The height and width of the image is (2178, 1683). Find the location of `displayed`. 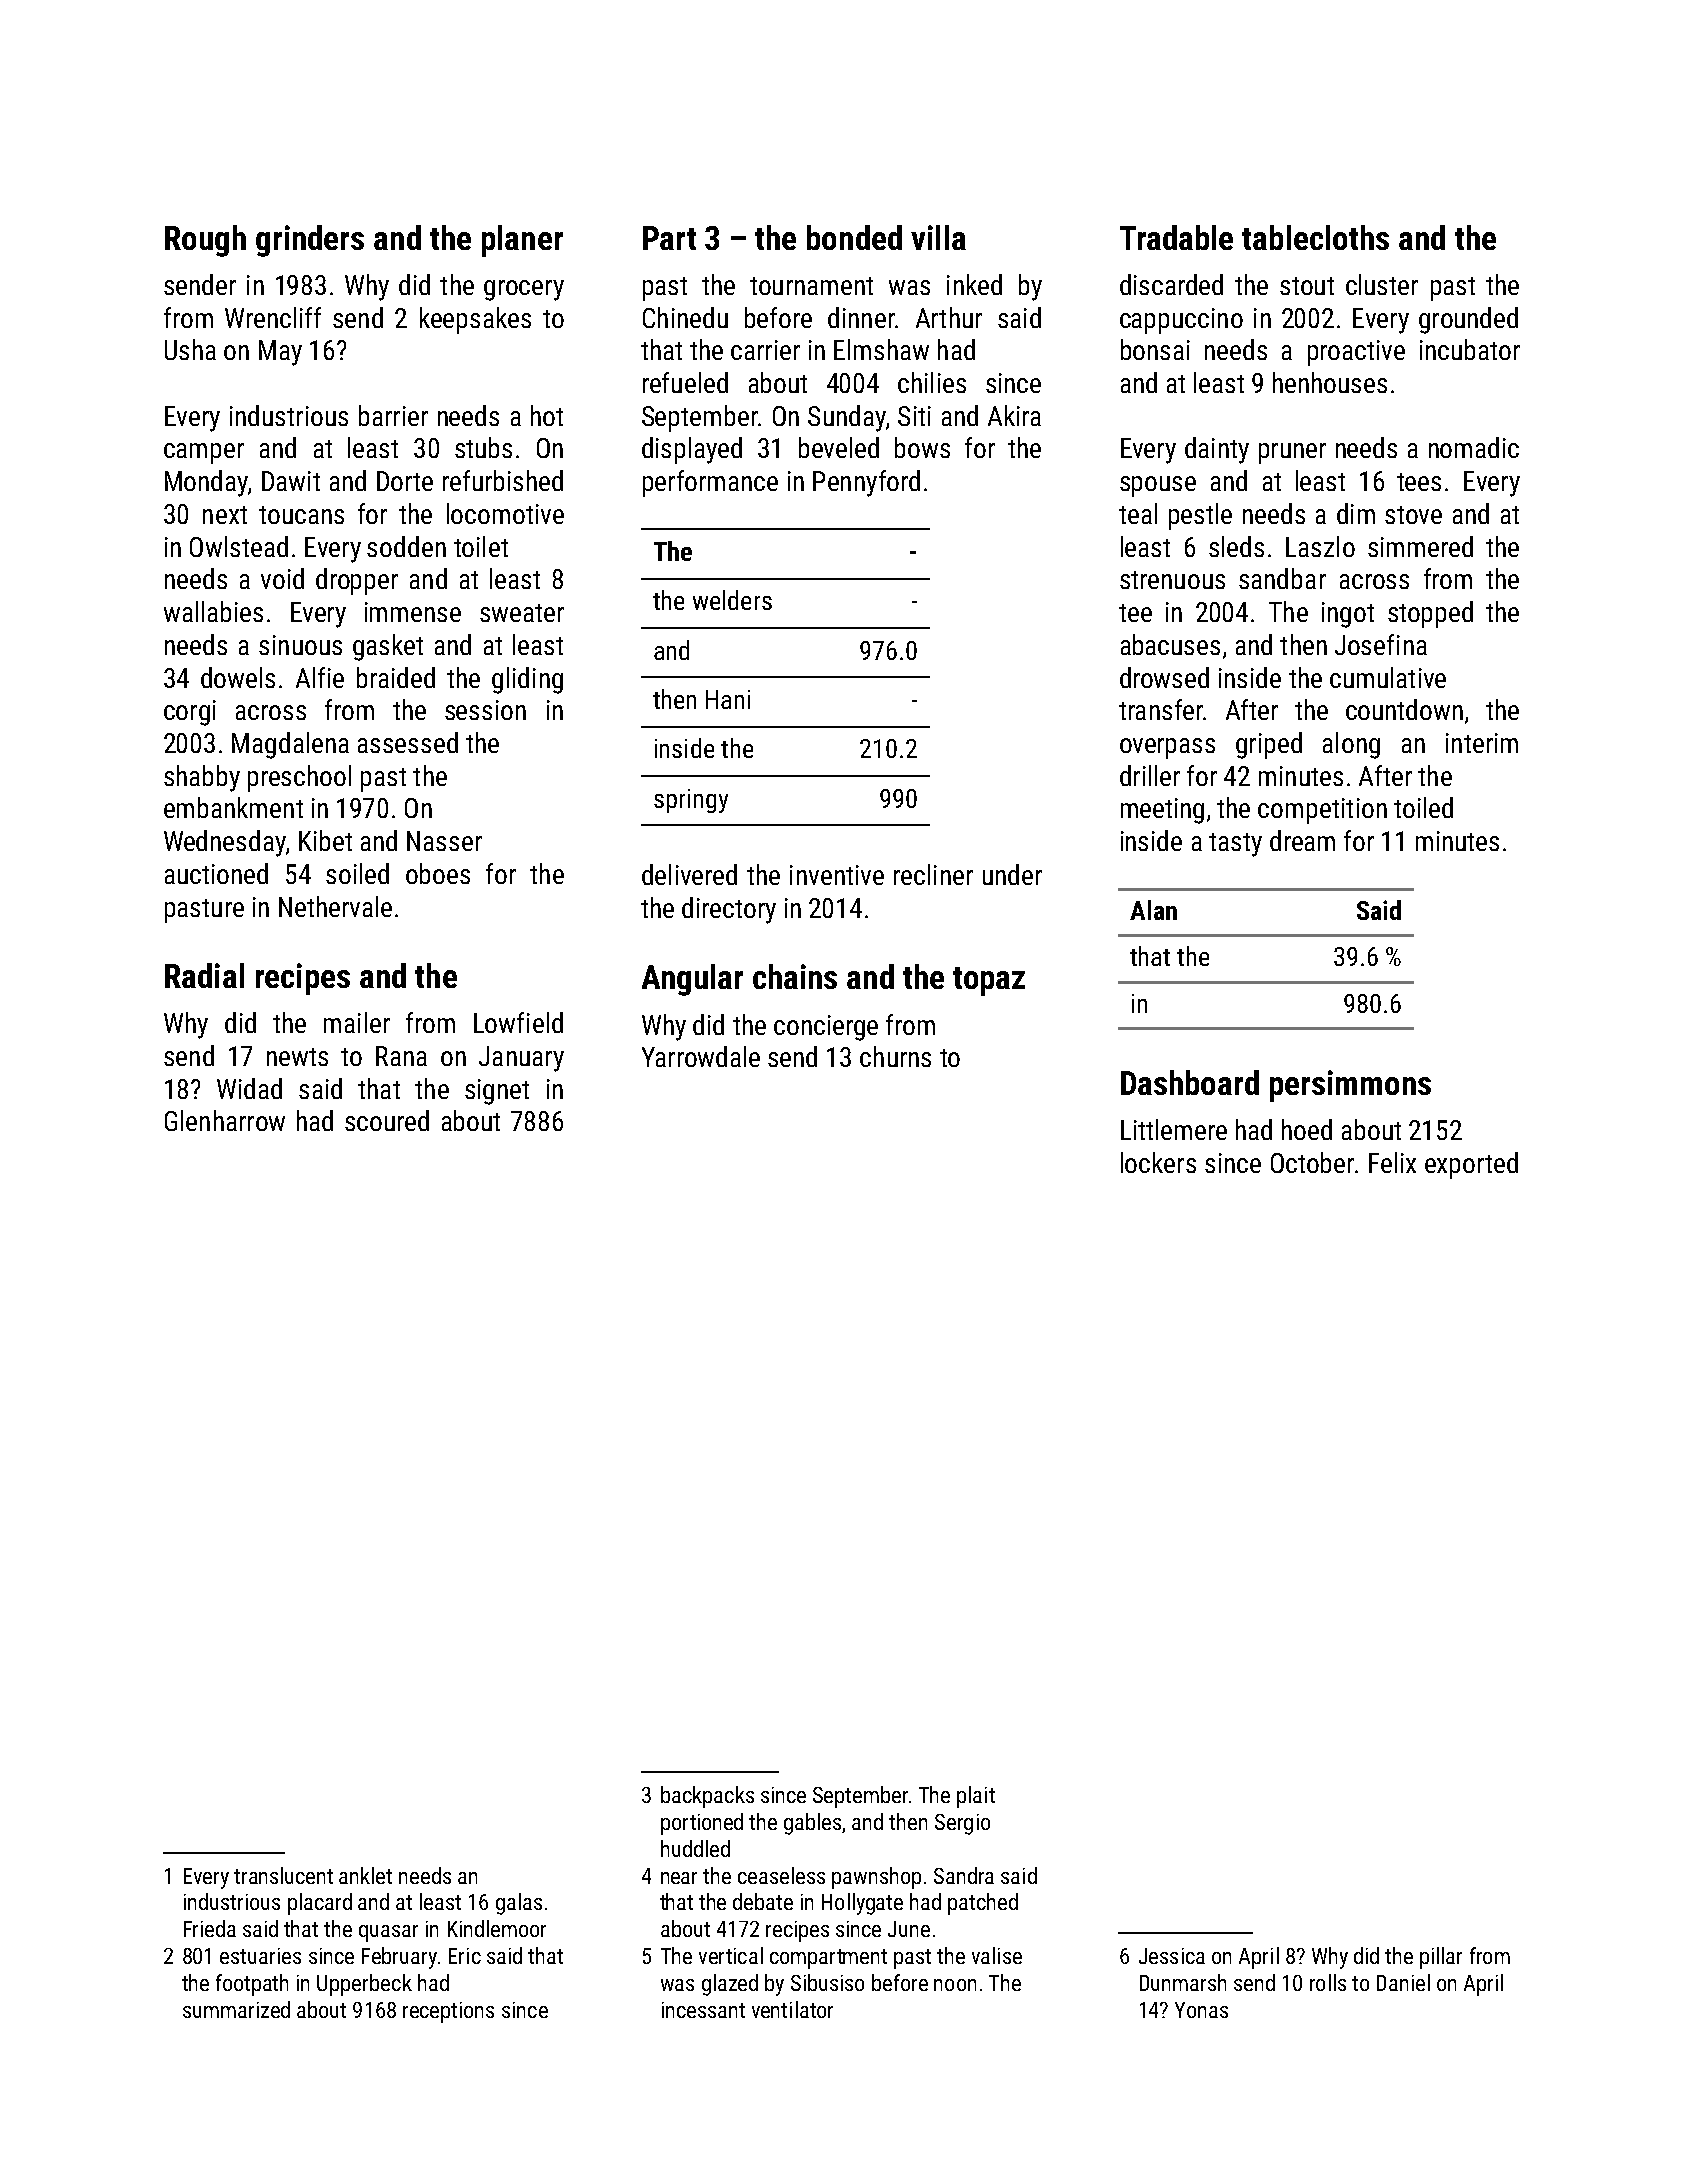

displayed is located at coordinates (692, 450).
